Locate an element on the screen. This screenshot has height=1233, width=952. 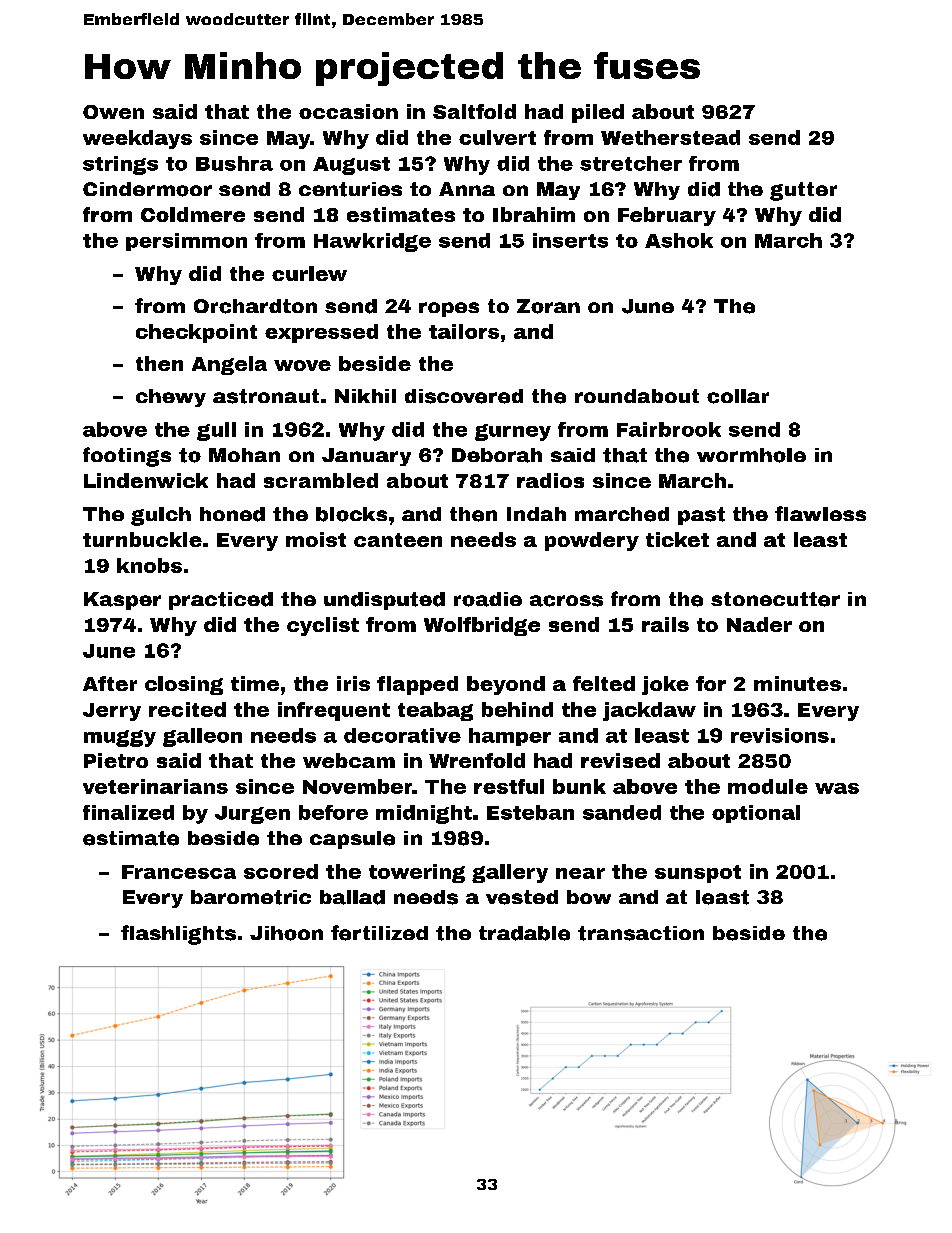
joke is located at coordinates (665, 685).
